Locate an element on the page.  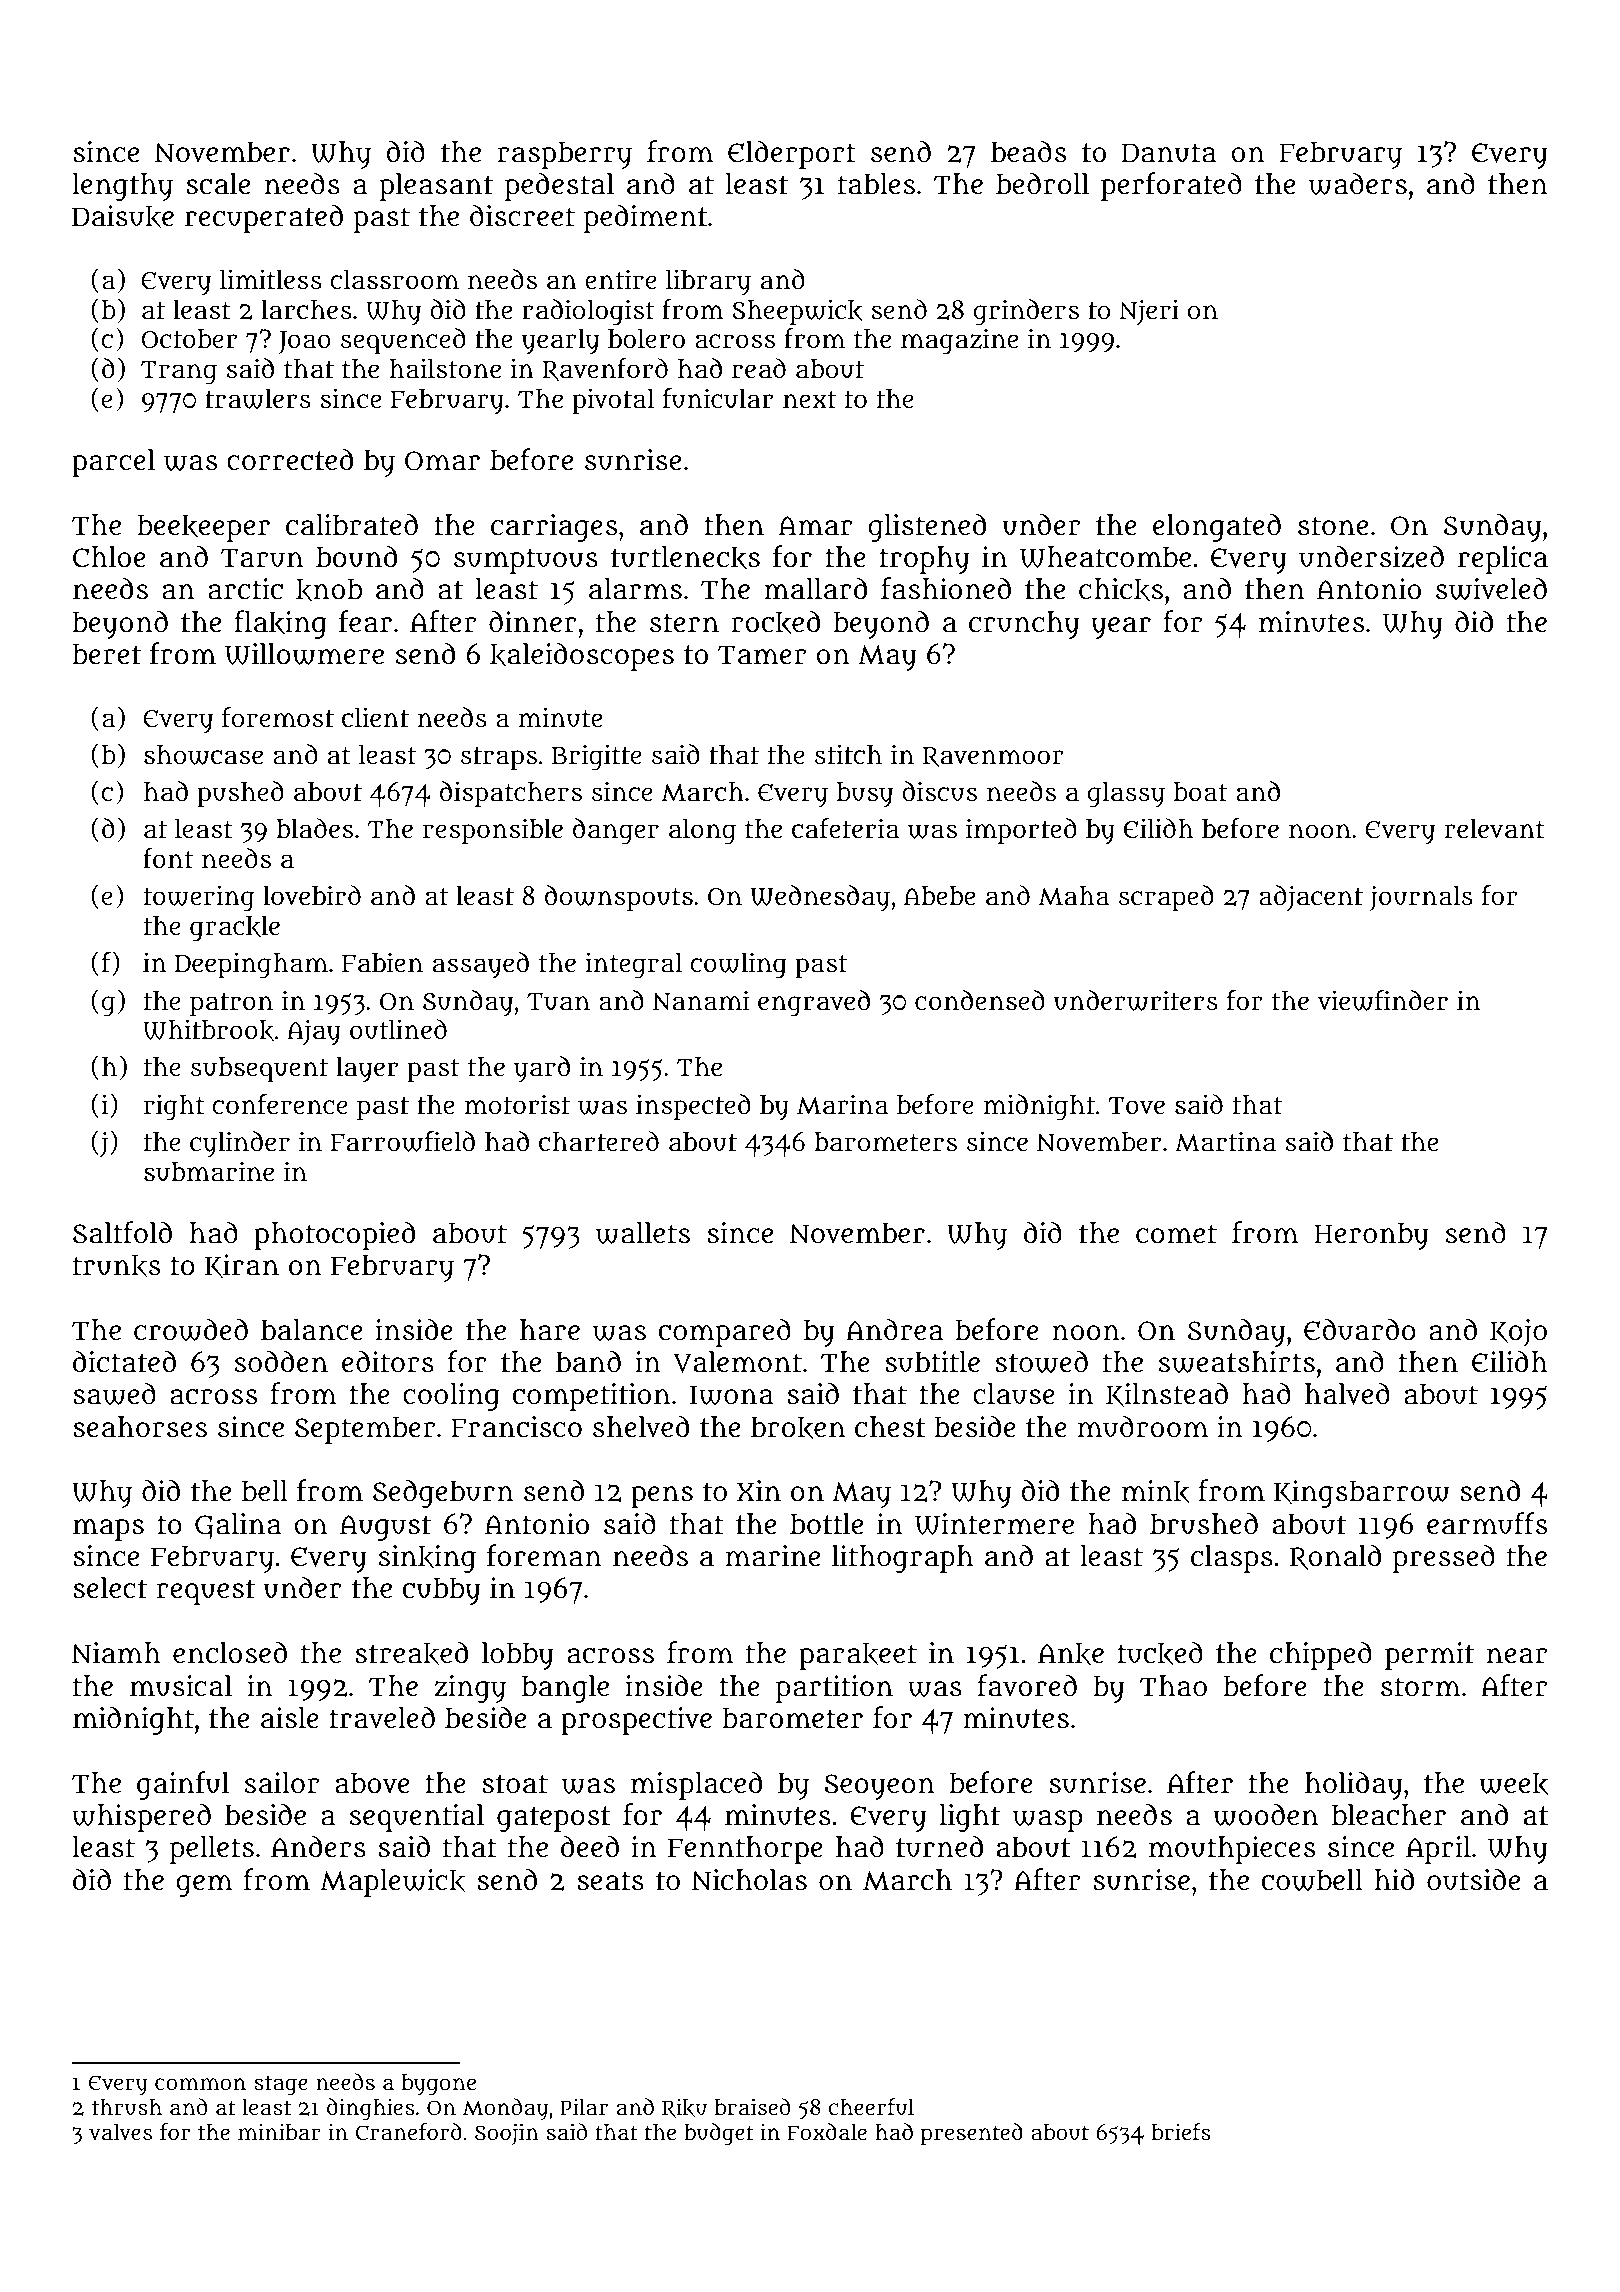
outlined is located at coordinates (398, 1029).
